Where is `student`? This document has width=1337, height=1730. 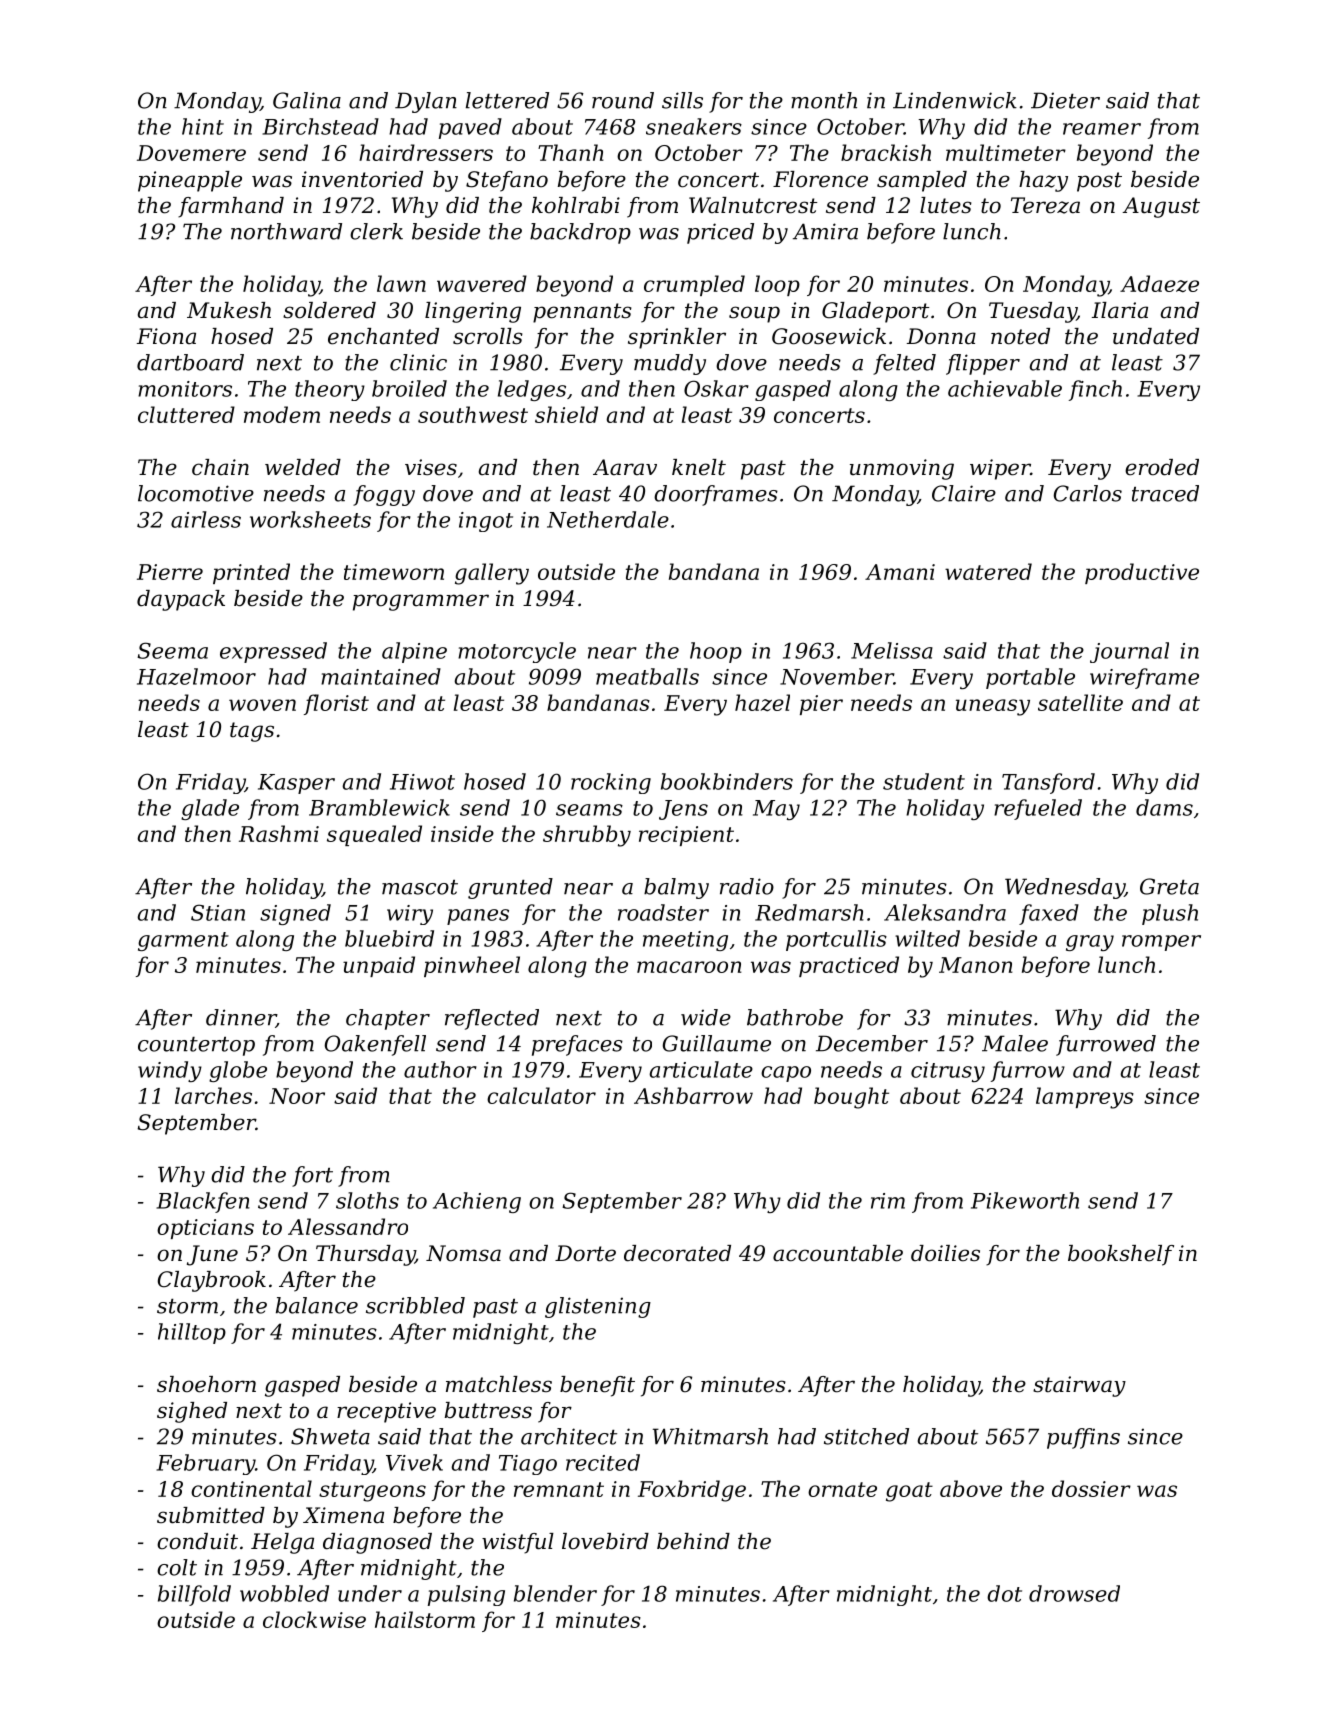 student is located at coordinates (924, 781).
